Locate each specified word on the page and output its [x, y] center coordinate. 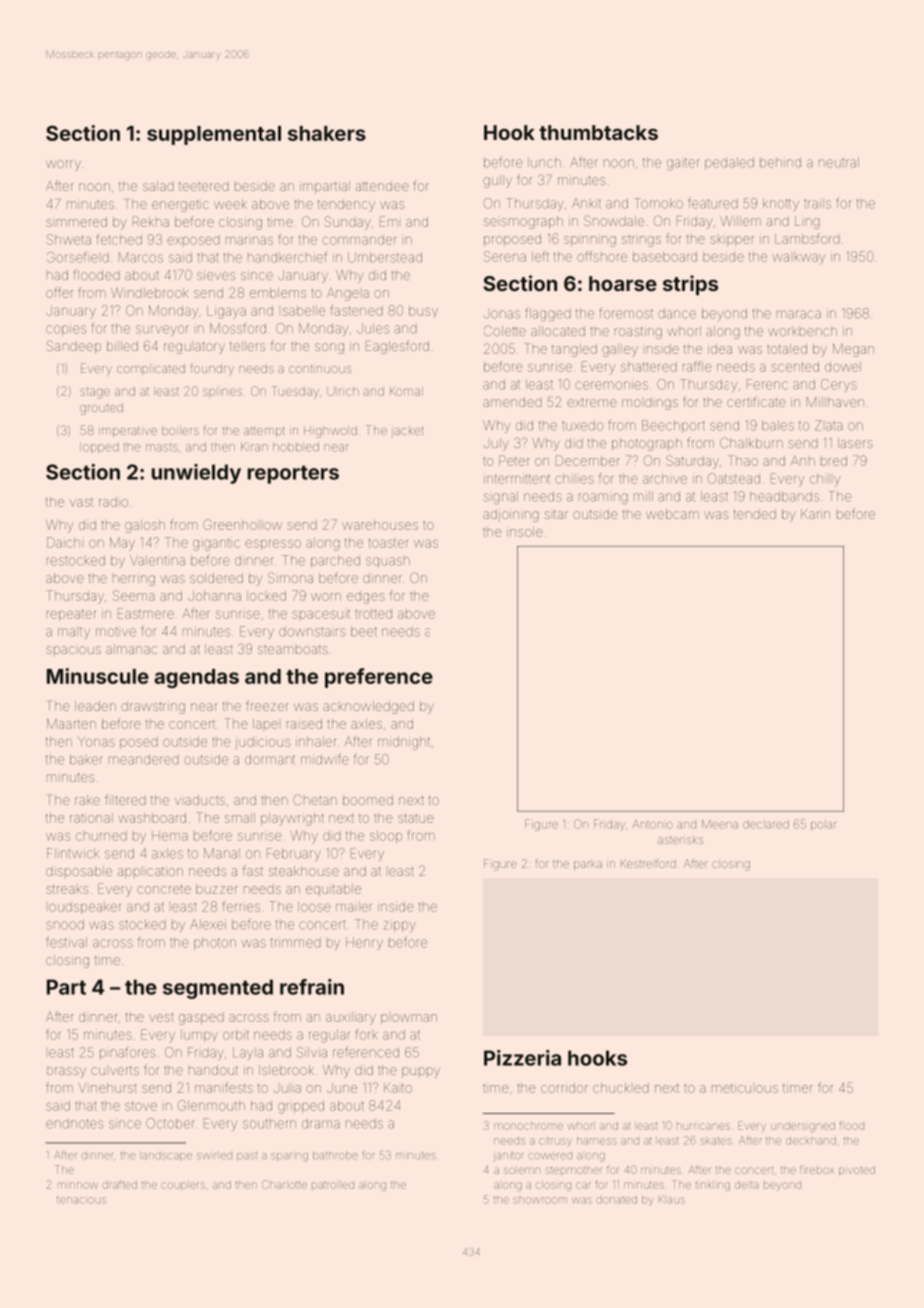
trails [817, 203]
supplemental [214, 135]
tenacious [81, 1200]
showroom [540, 1200]
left [540, 256]
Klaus [672, 1199]
